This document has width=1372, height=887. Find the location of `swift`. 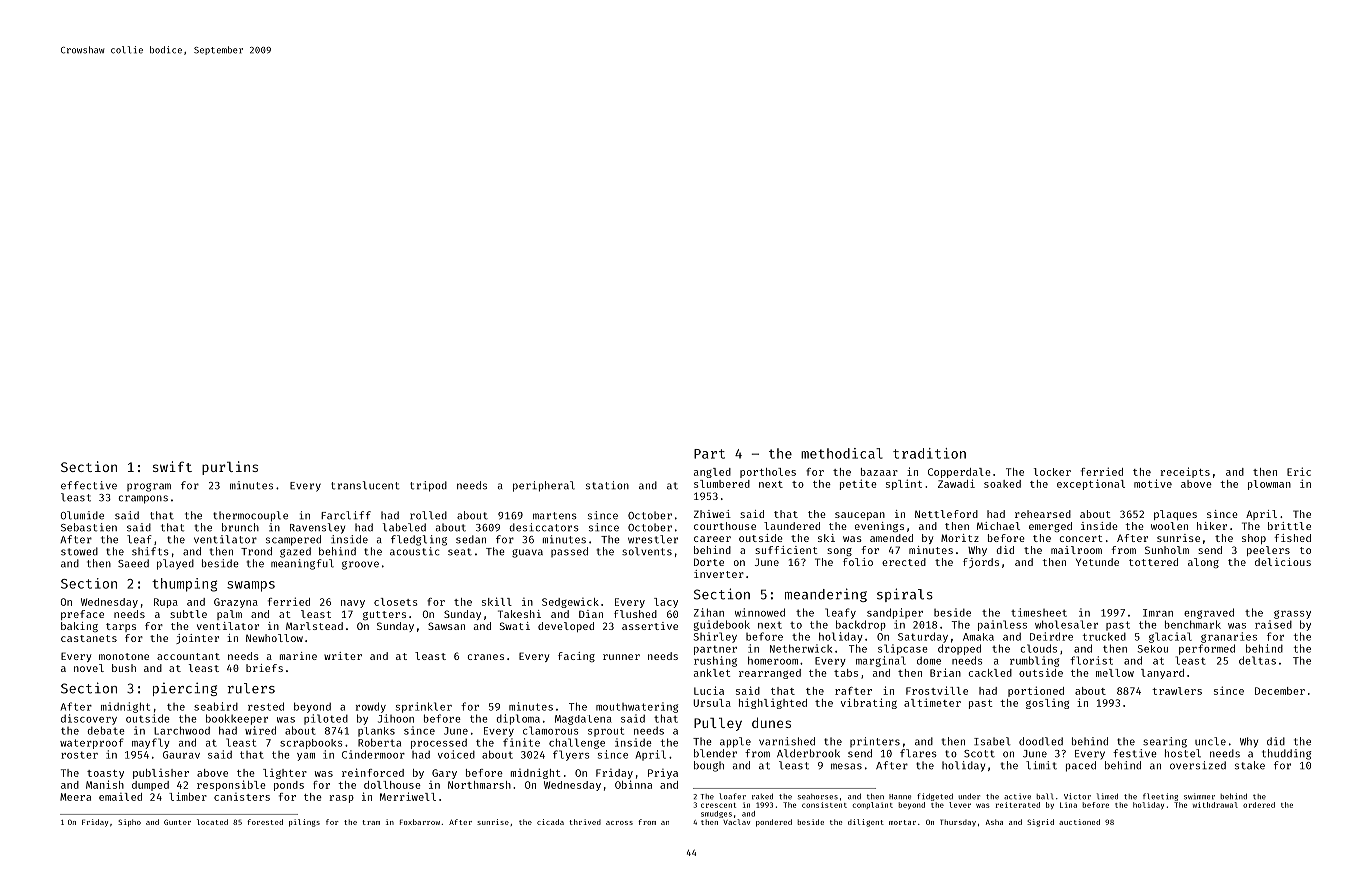

swift is located at coordinates (172, 466).
